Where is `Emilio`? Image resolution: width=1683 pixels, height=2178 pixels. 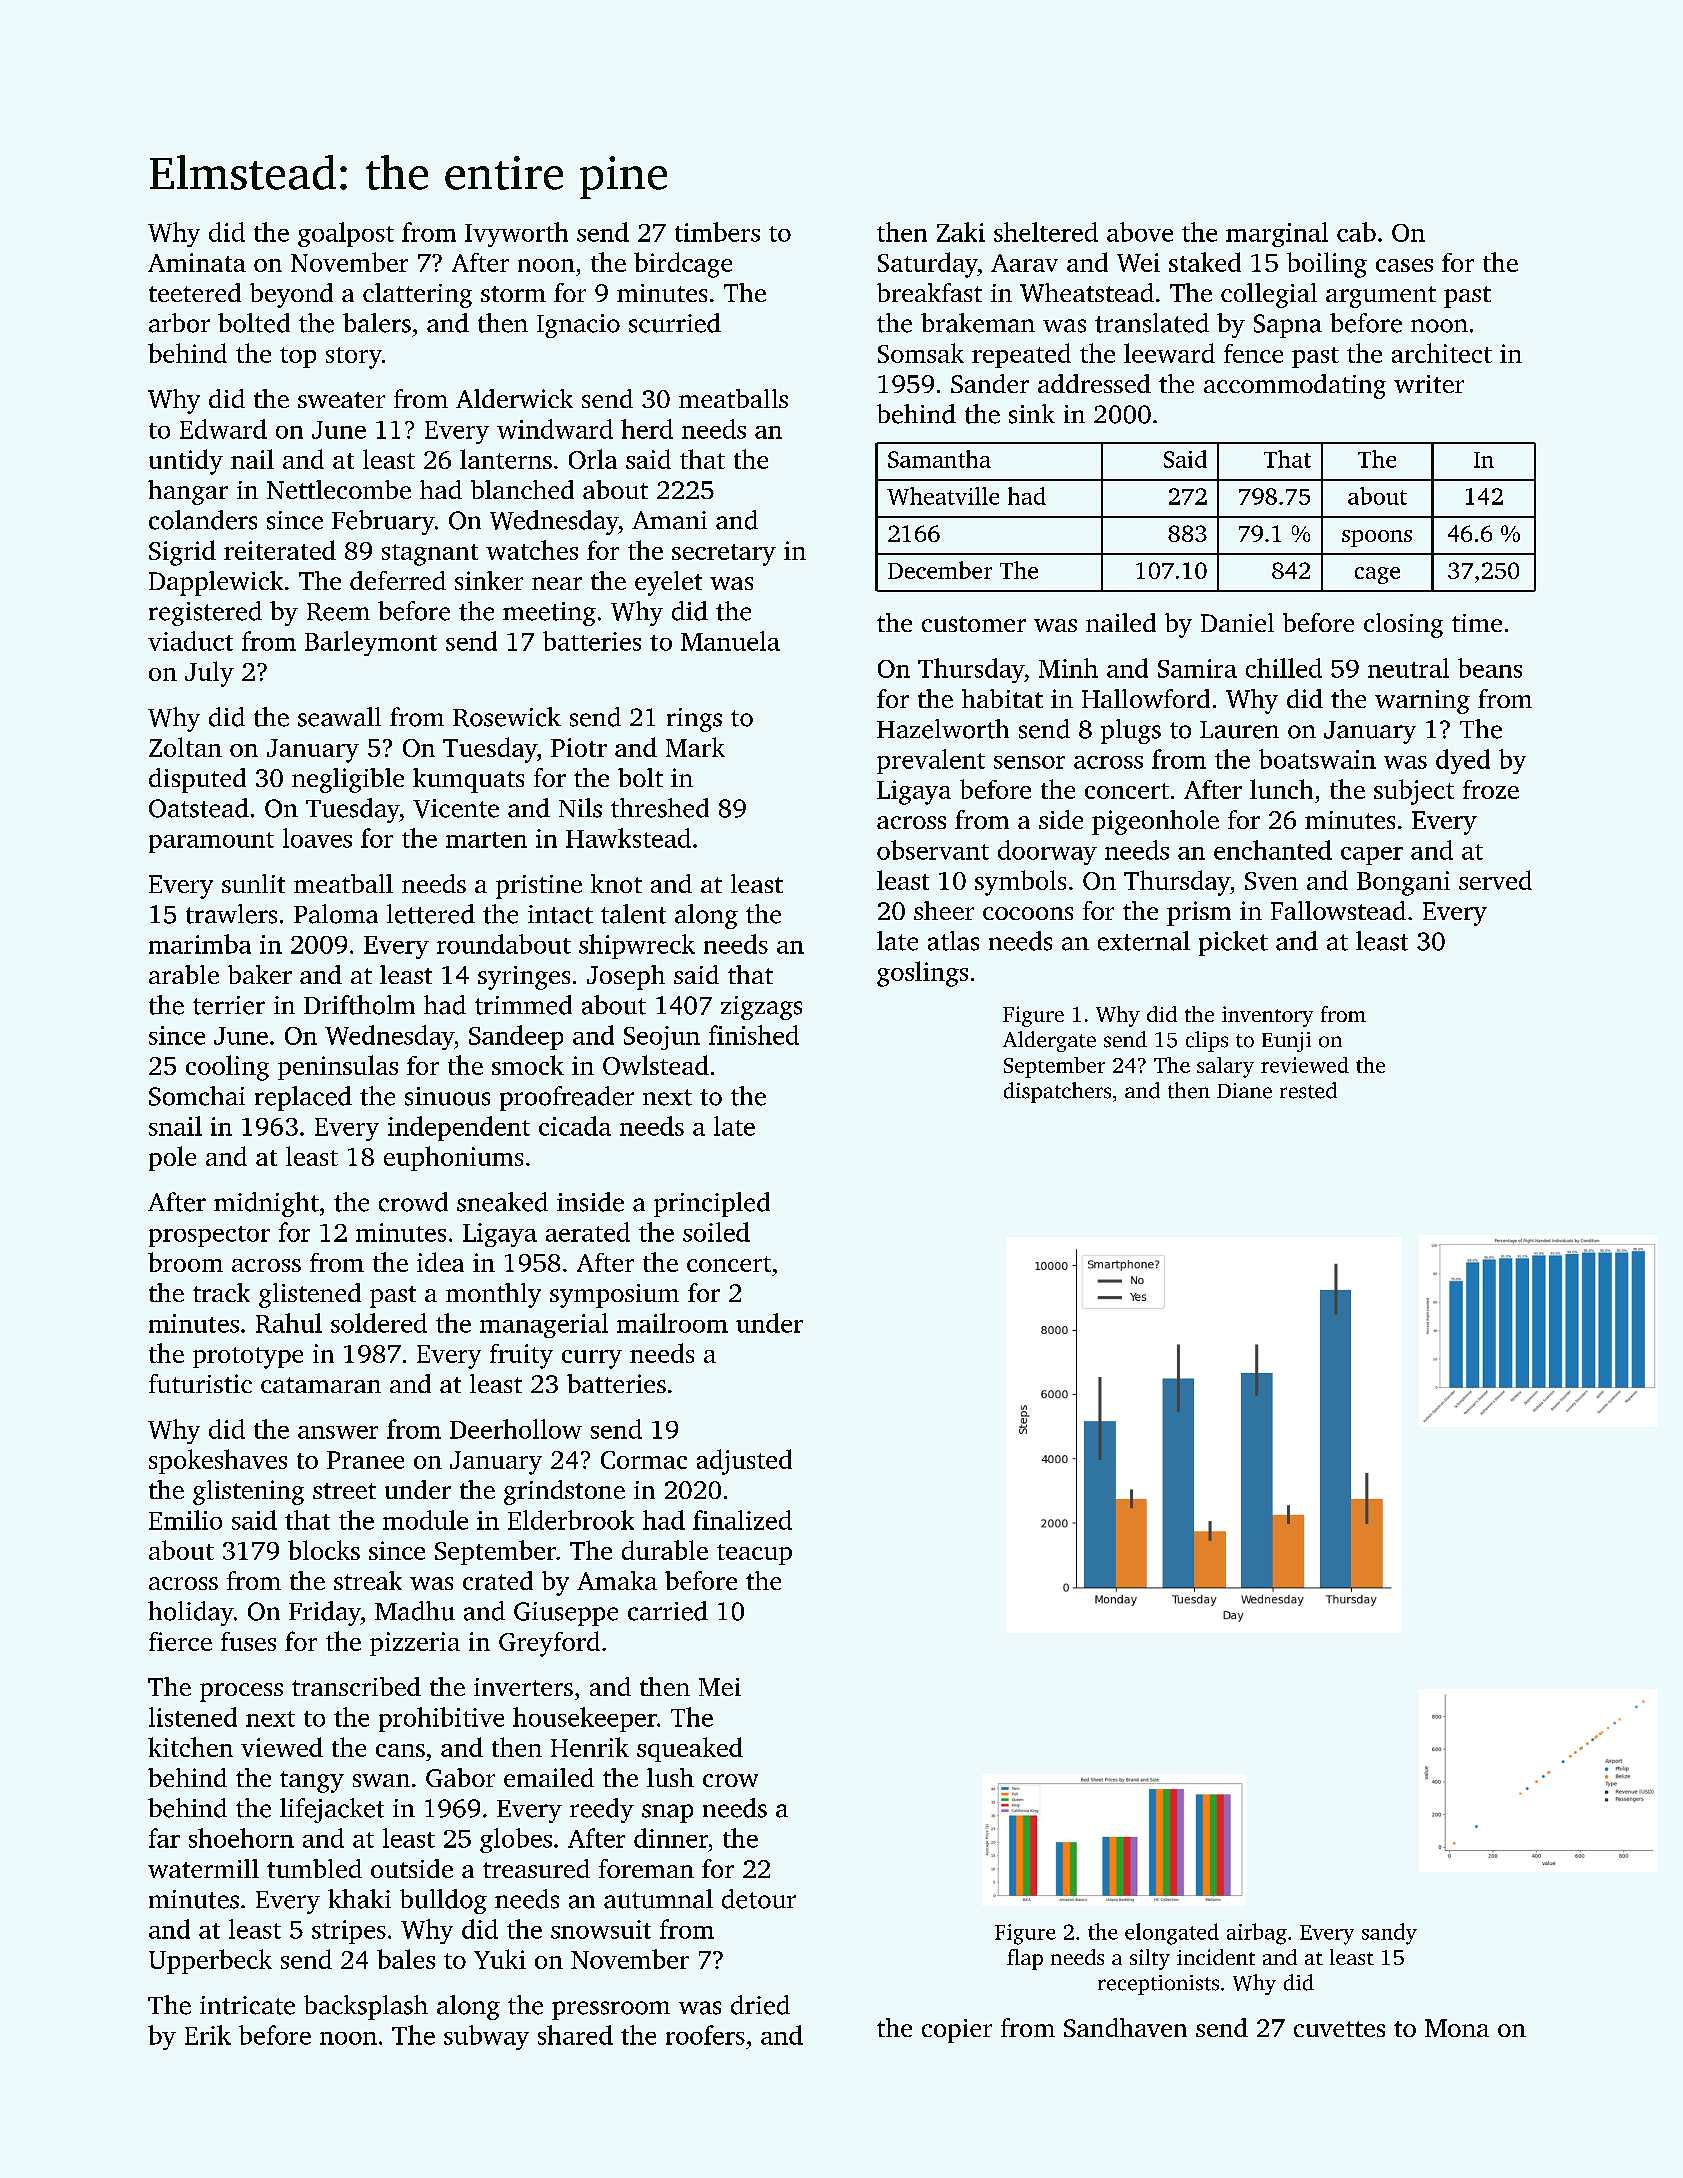 Emilio is located at coordinates (185, 1520).
